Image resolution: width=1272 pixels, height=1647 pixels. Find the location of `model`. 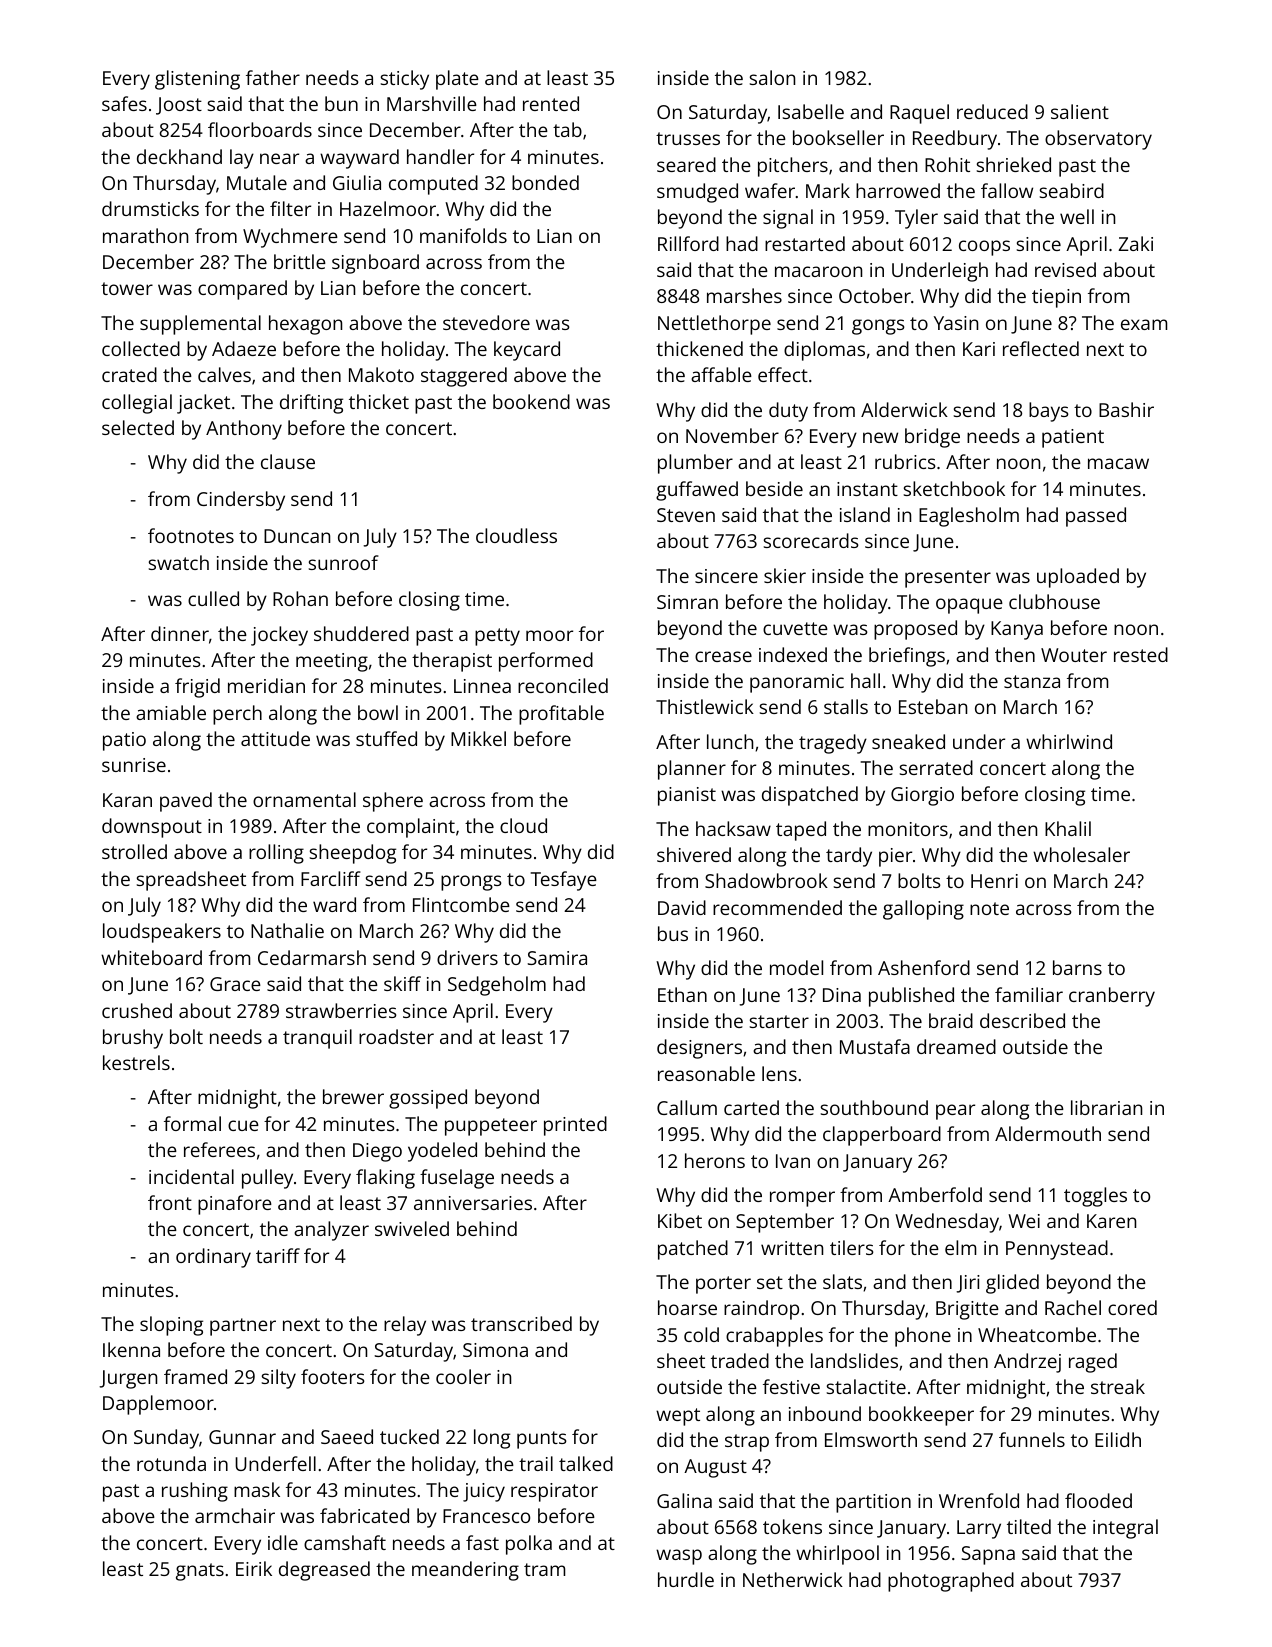

model is located at coordinates (796, 967).
